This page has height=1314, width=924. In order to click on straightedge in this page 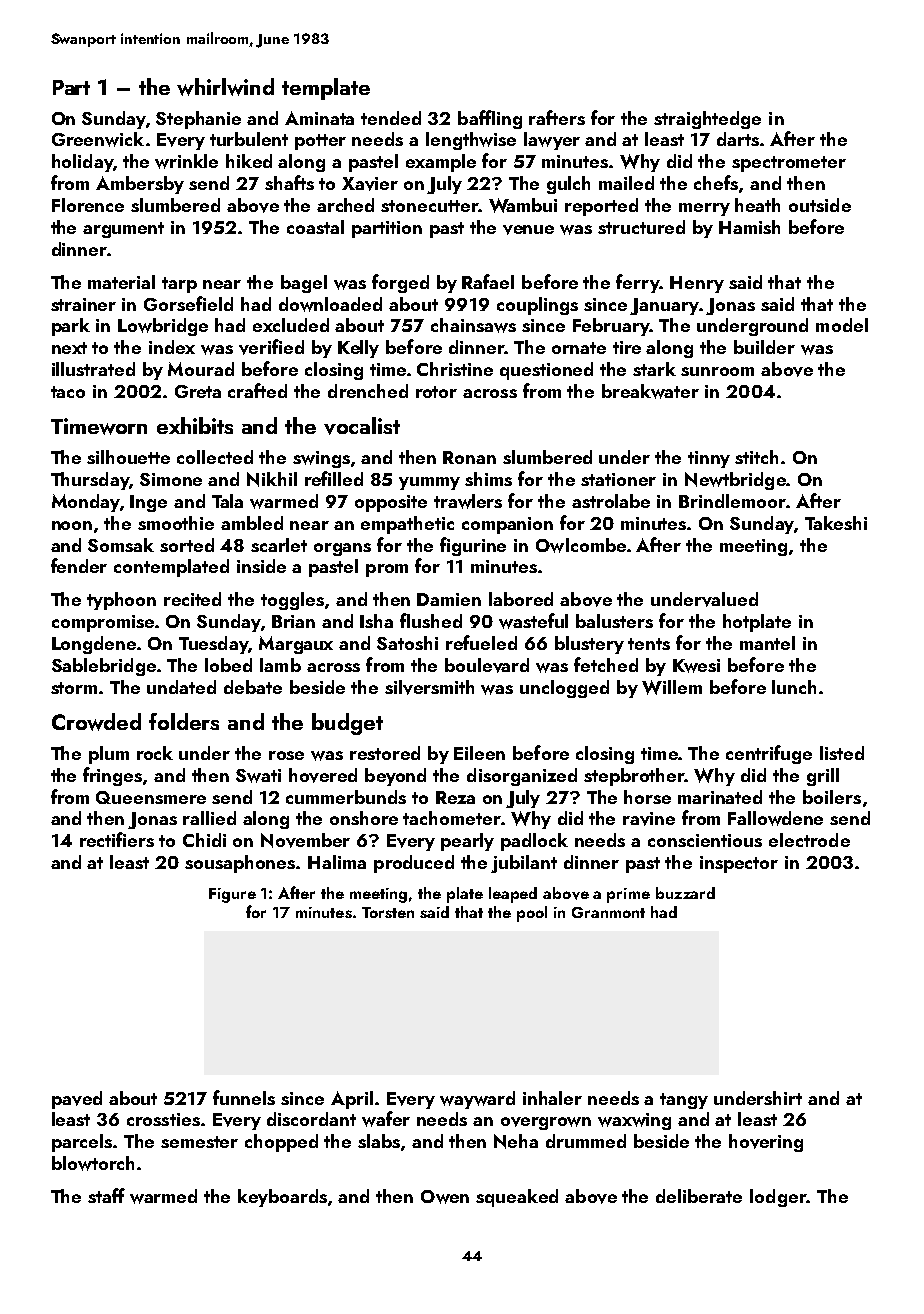, I will do `click(707, 120)`.
